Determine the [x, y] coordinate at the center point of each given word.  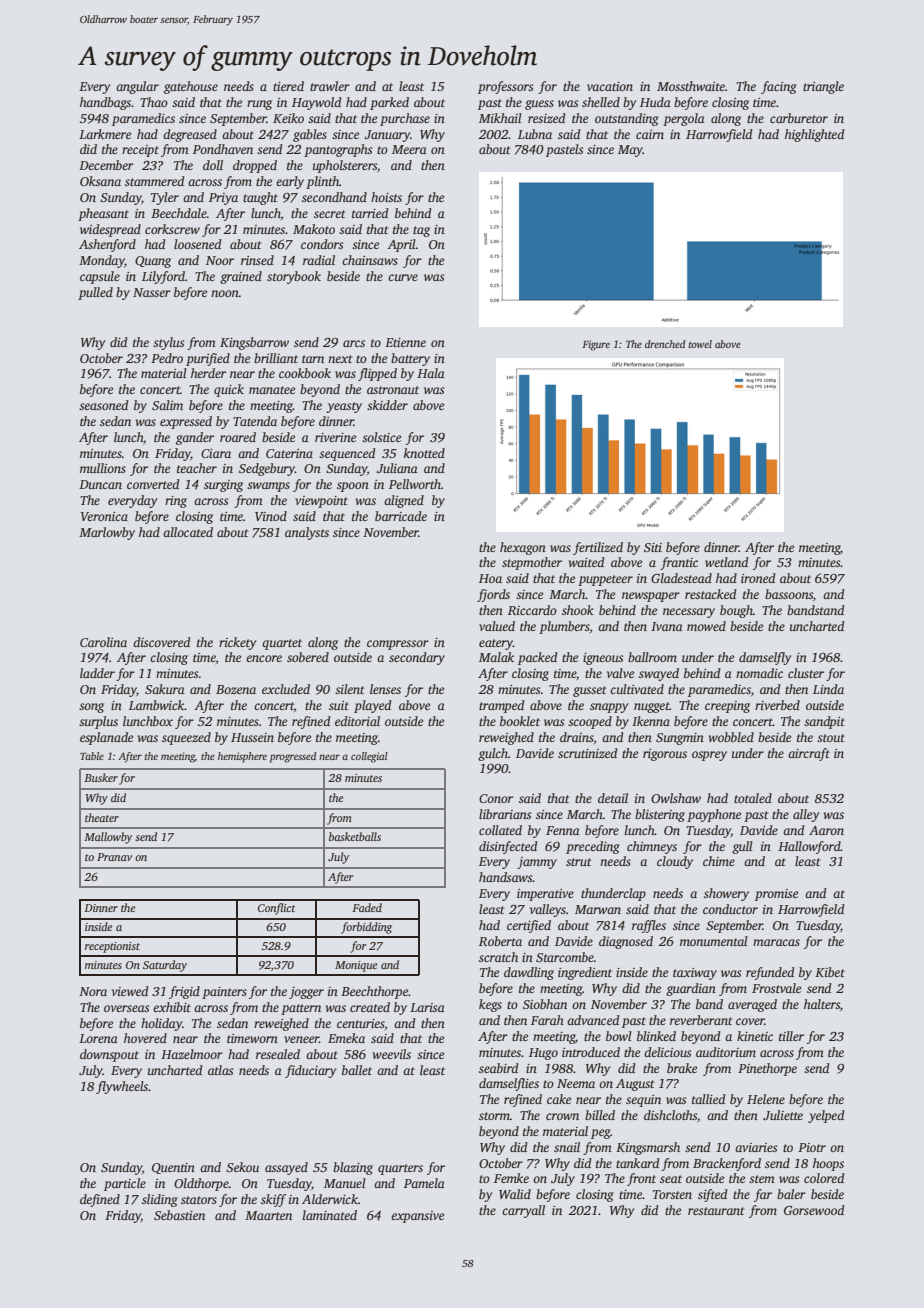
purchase [405, 119]
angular [137, 87]
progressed [293, 757]
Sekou [242, 1167]
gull [742, 847]
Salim [167, 405]
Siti [653, 547]
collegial [369, 757]
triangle [823, 87]
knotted [424, 453]
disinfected [508, 847]
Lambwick [157, 705]
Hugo [543, 1054]
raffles [649, 926]
